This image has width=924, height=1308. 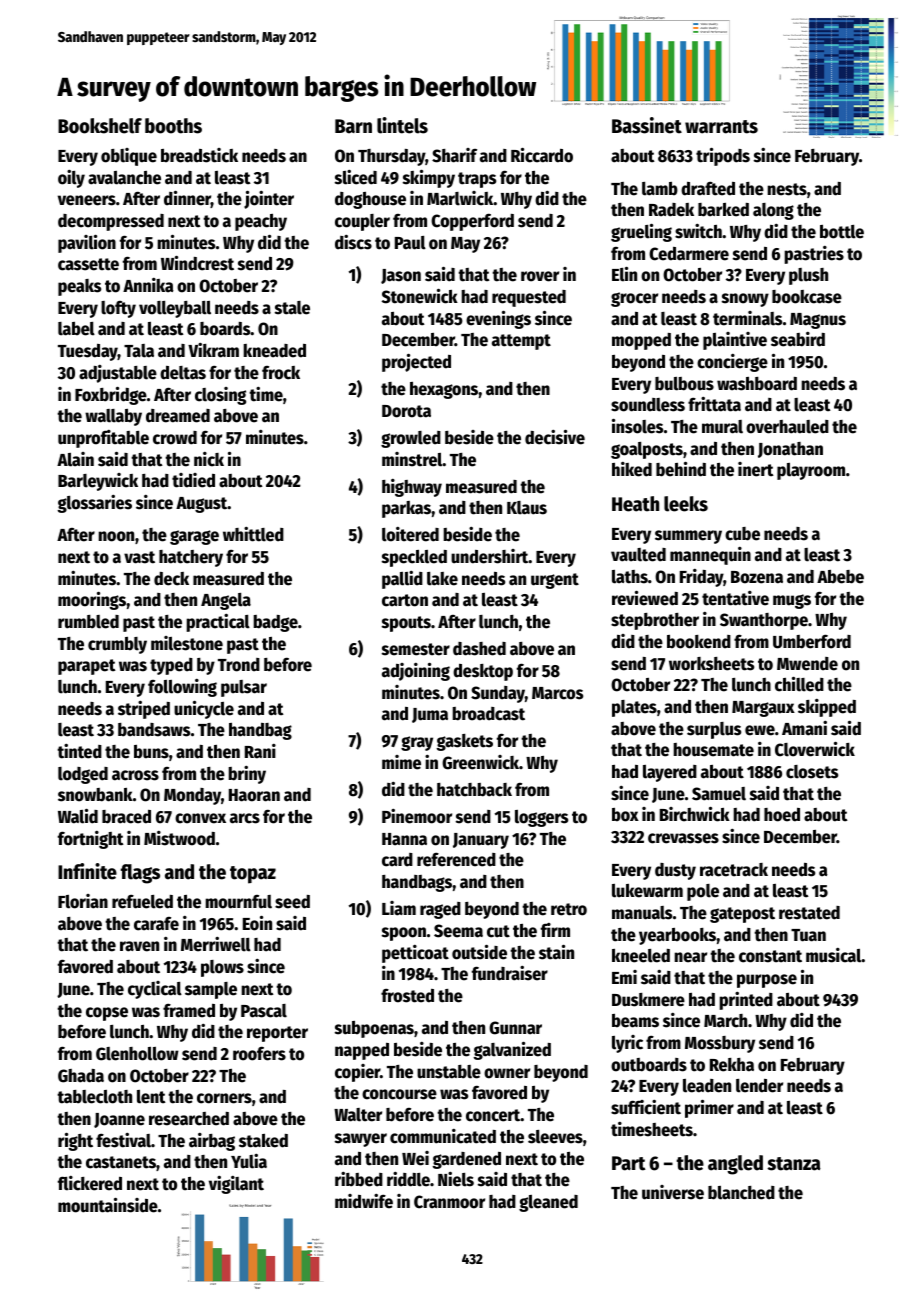 What do you see at coordinates (173, 126) in the image?
I see `booths` at bounding box center [173, 126].
